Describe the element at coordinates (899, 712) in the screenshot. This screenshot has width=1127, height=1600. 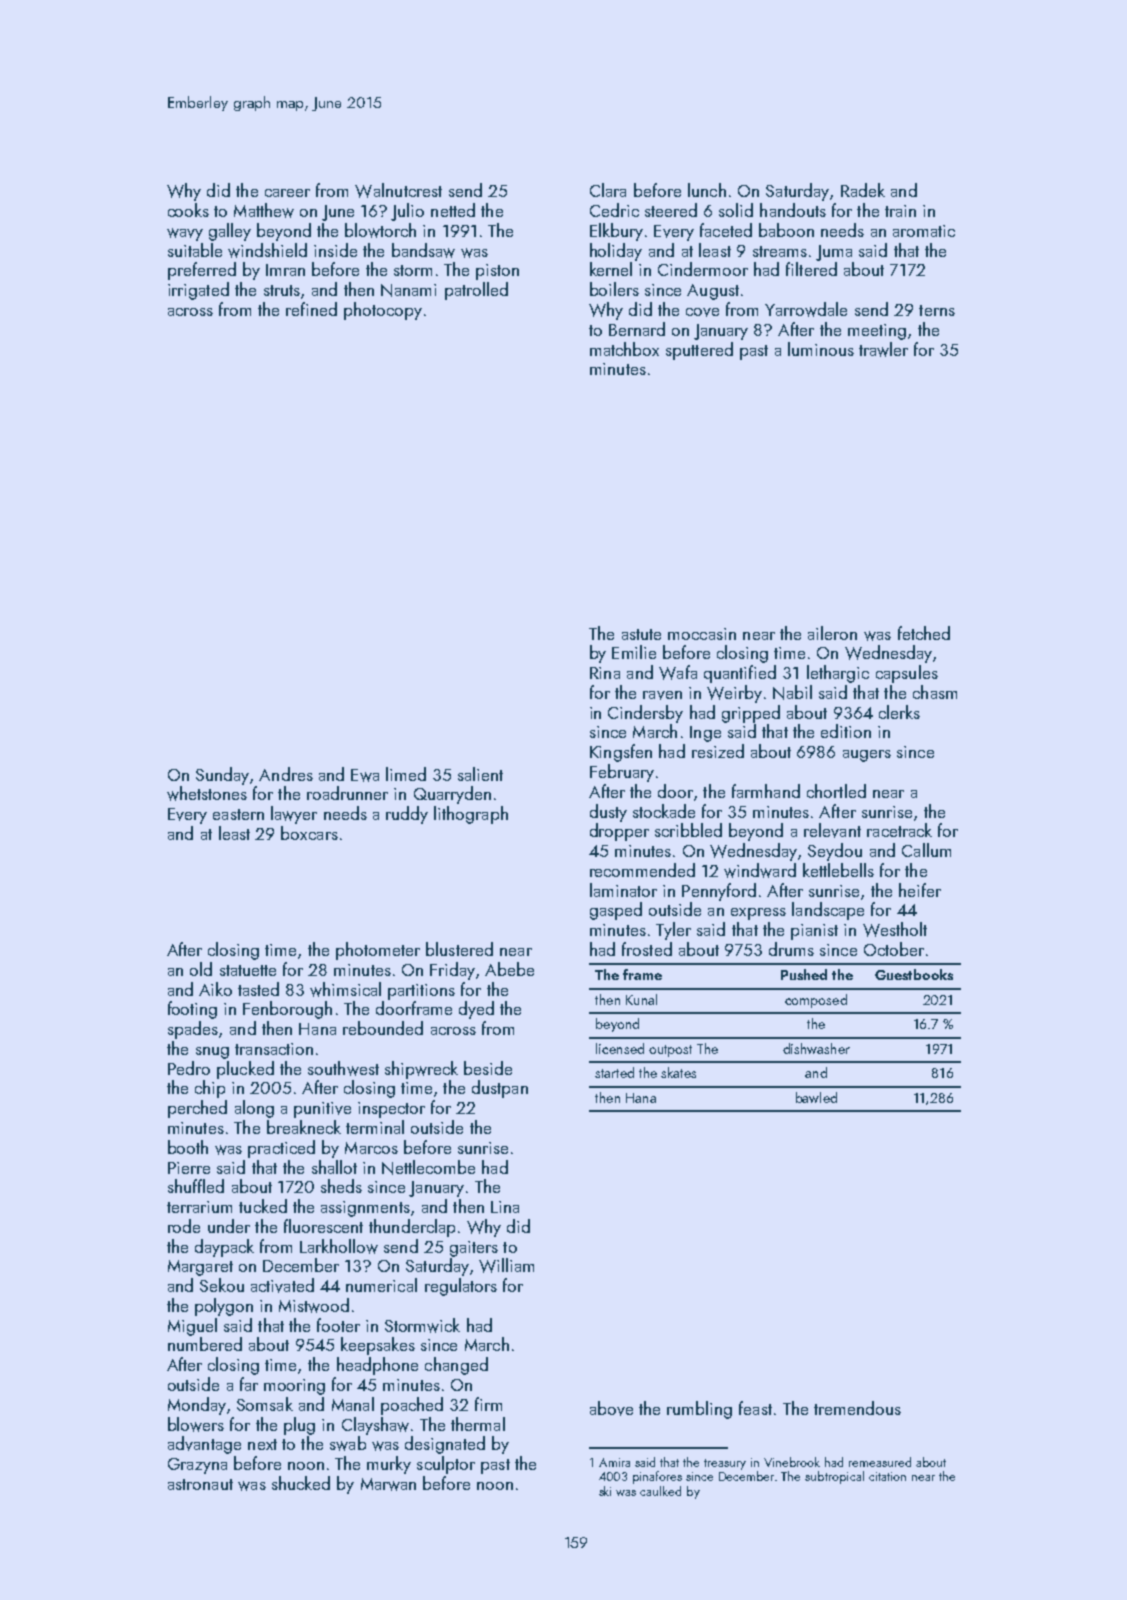
I see `clerks` at that location.
